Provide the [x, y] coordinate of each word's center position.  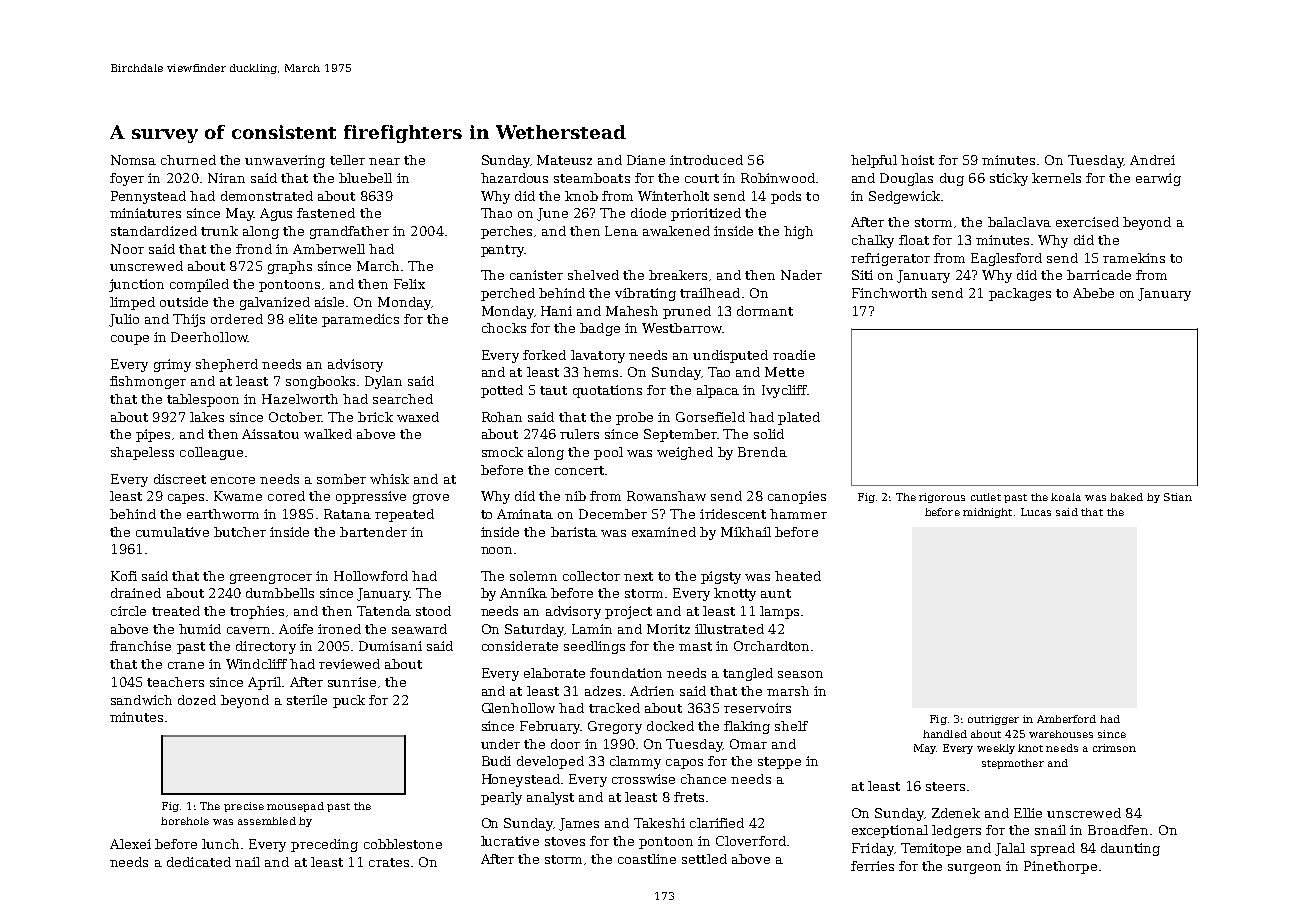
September [680, 435]
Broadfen [1118, 830]
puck [349, 701]
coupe [130, 340]
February [550, 727]
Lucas [1036, 512]
